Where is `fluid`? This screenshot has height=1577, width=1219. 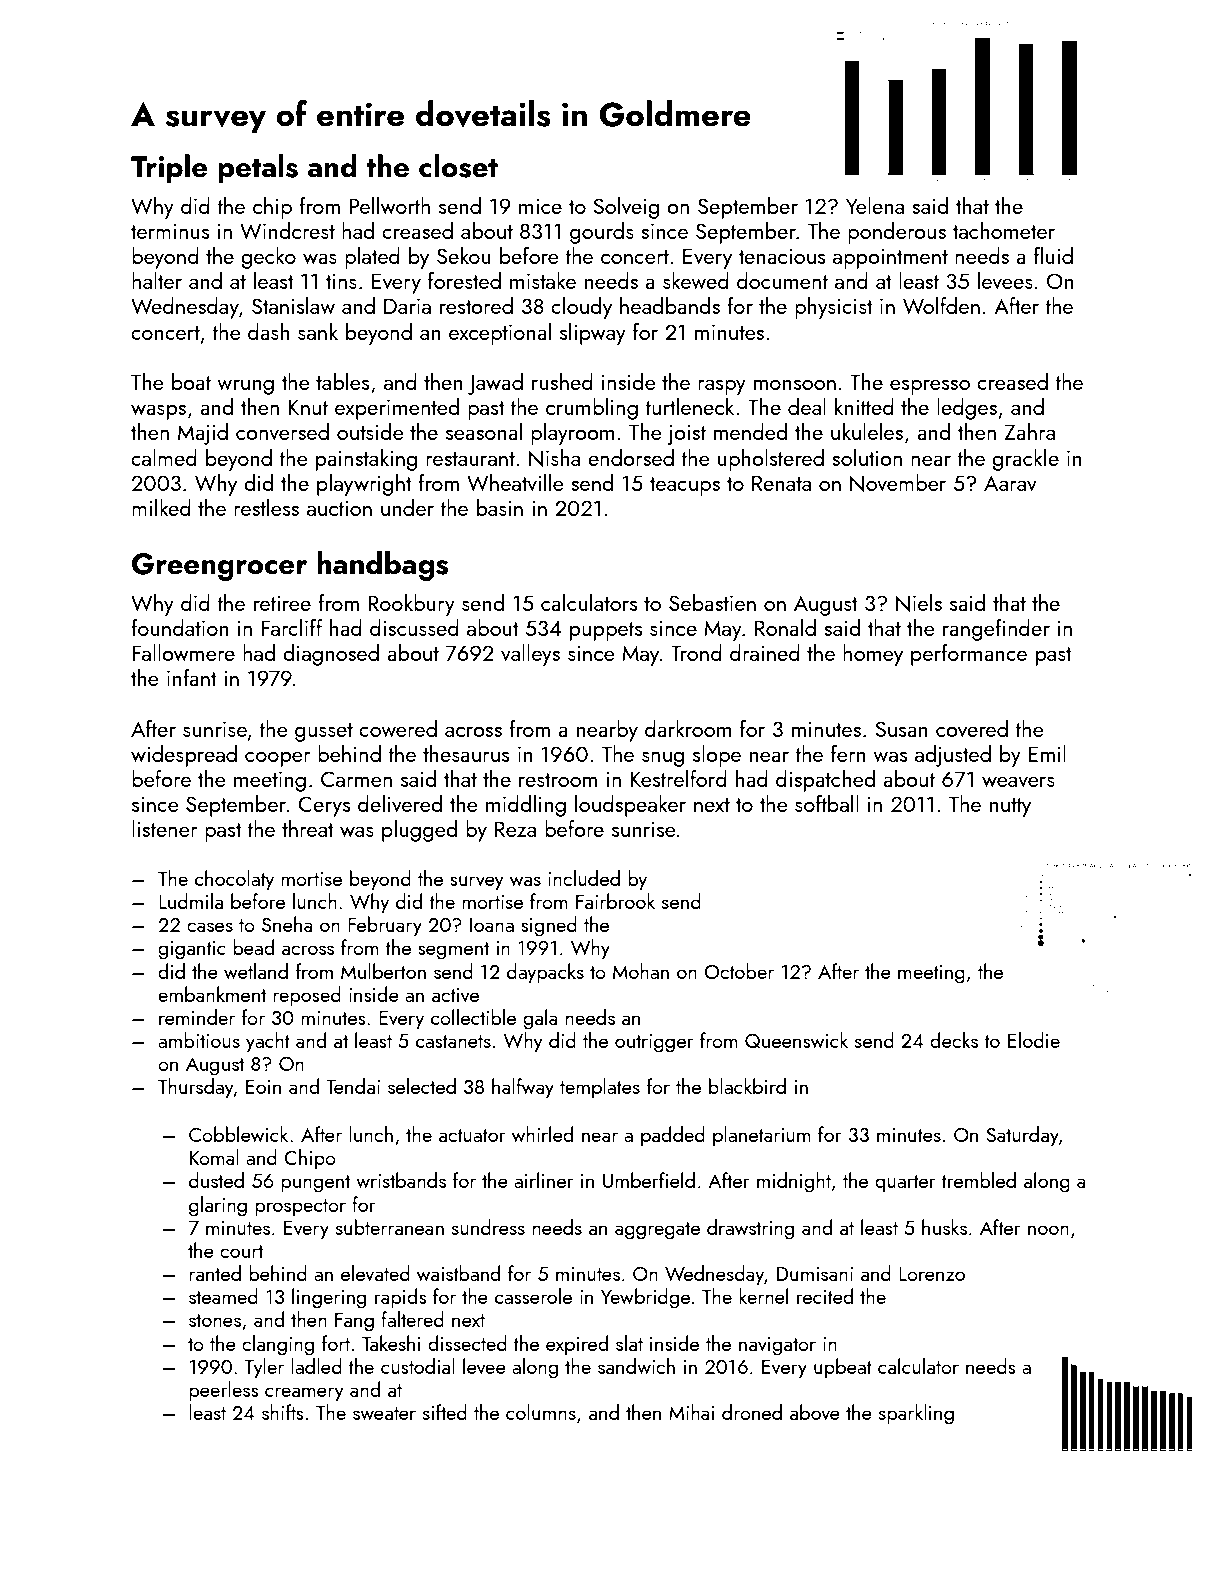
fluid is located at coordinates (1053, 255).
